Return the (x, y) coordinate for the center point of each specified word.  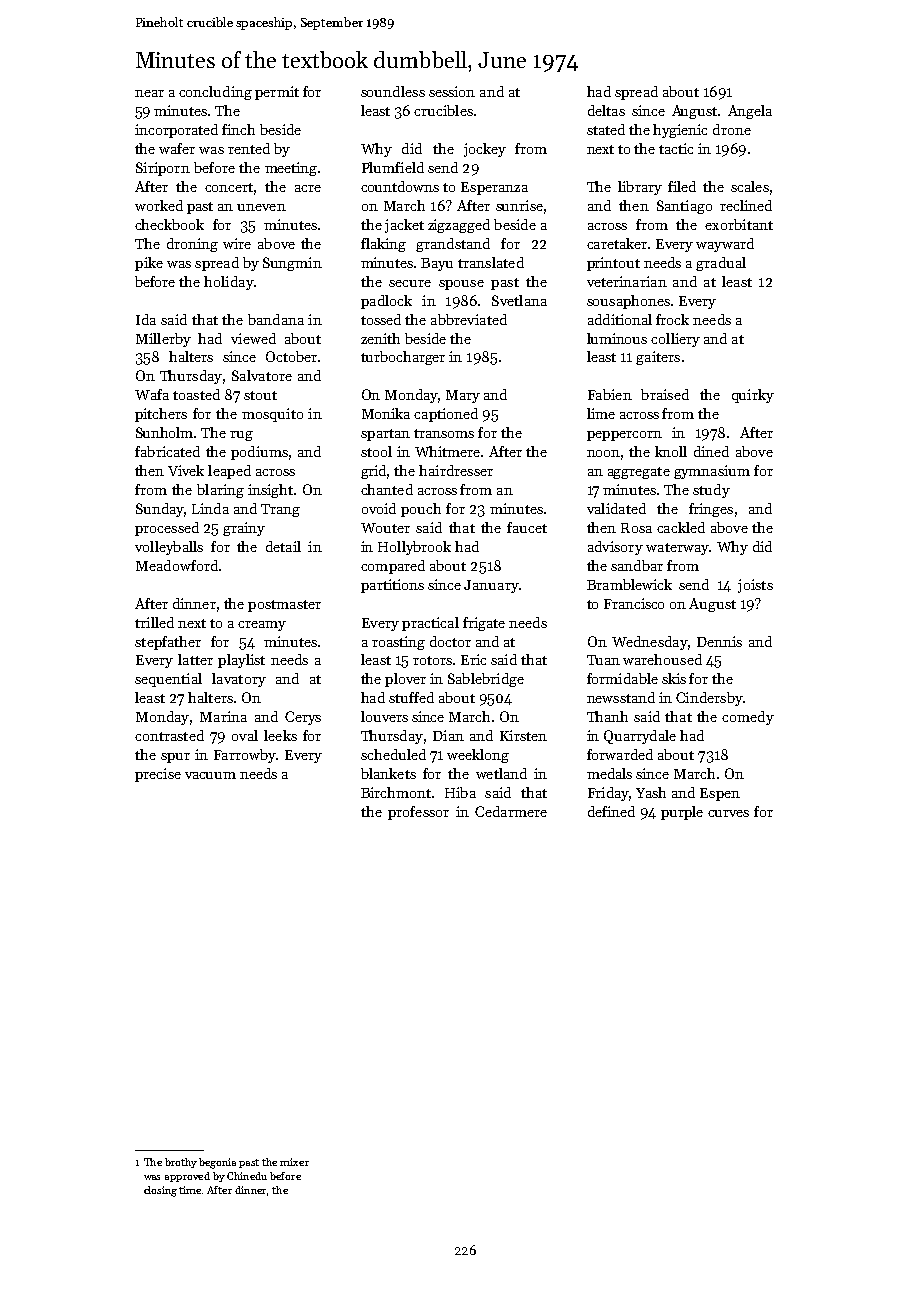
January (491, 586)
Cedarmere (511, 811)
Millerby (163, 340)
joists (755, 586)
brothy (181, 1163)
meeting (291, 169)
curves (728, 813)
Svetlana (519, 300)
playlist (241, 661)
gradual (721, 264)
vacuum (210, 775)
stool (376, 451)
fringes (711, 510)
